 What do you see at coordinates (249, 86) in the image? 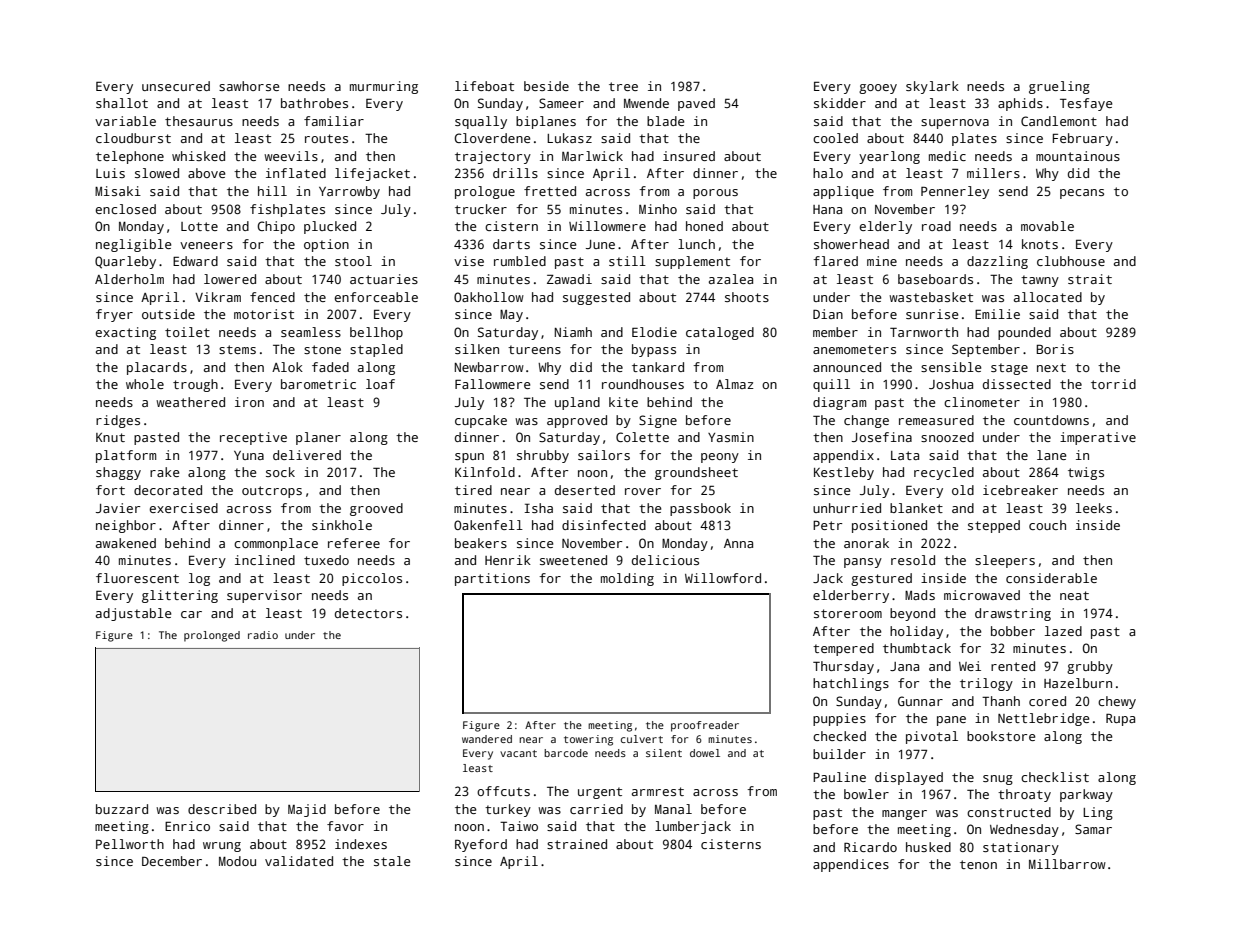
I see `sawhorse` at bounding box center [249, 86].
